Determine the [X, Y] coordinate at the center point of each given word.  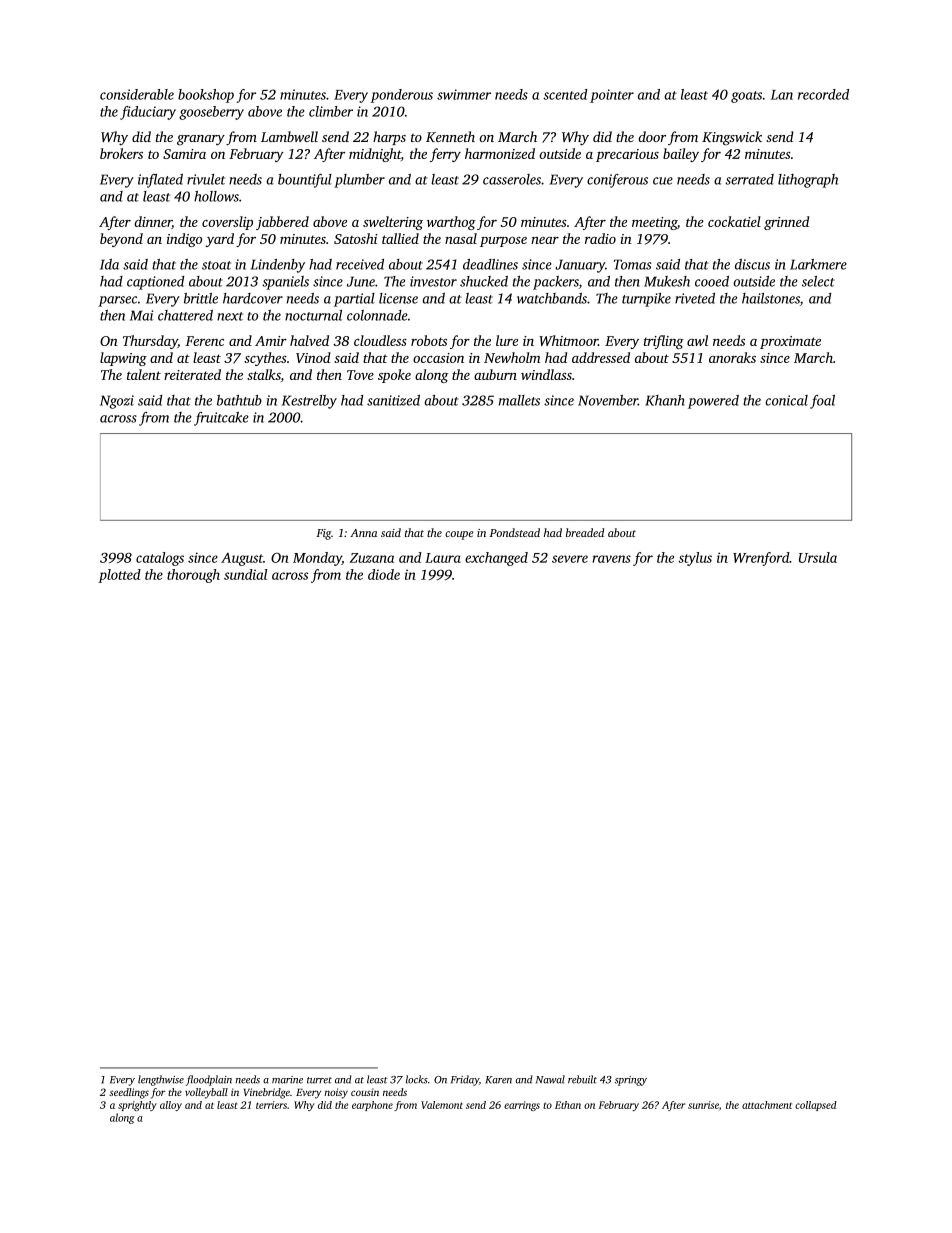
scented [565, 94]
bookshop [206, 96]
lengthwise [161, 1080]
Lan [782, 95]
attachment [767, 1105]
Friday [465, 1080]
